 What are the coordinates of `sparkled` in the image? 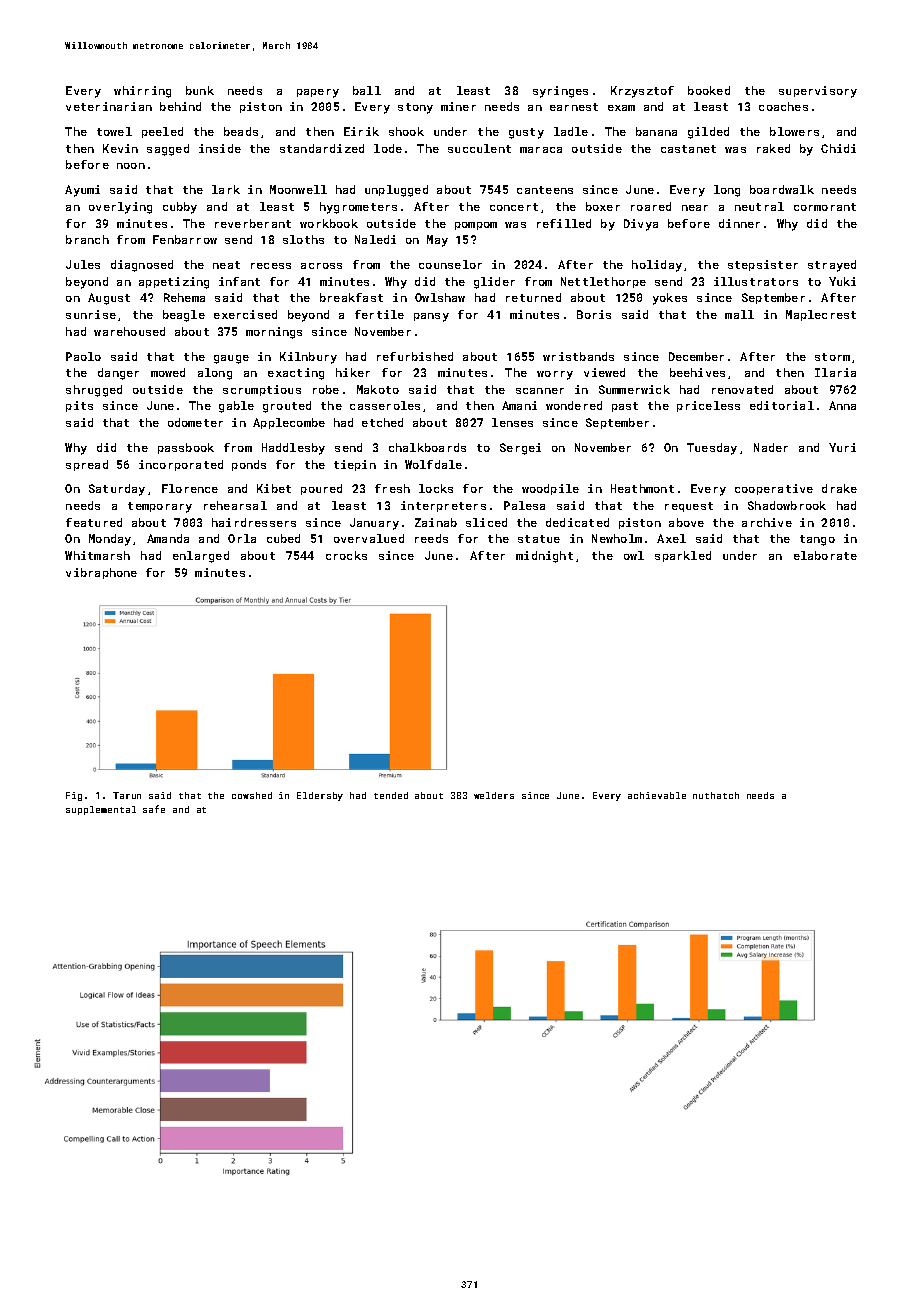 It's located at (683, 556).
